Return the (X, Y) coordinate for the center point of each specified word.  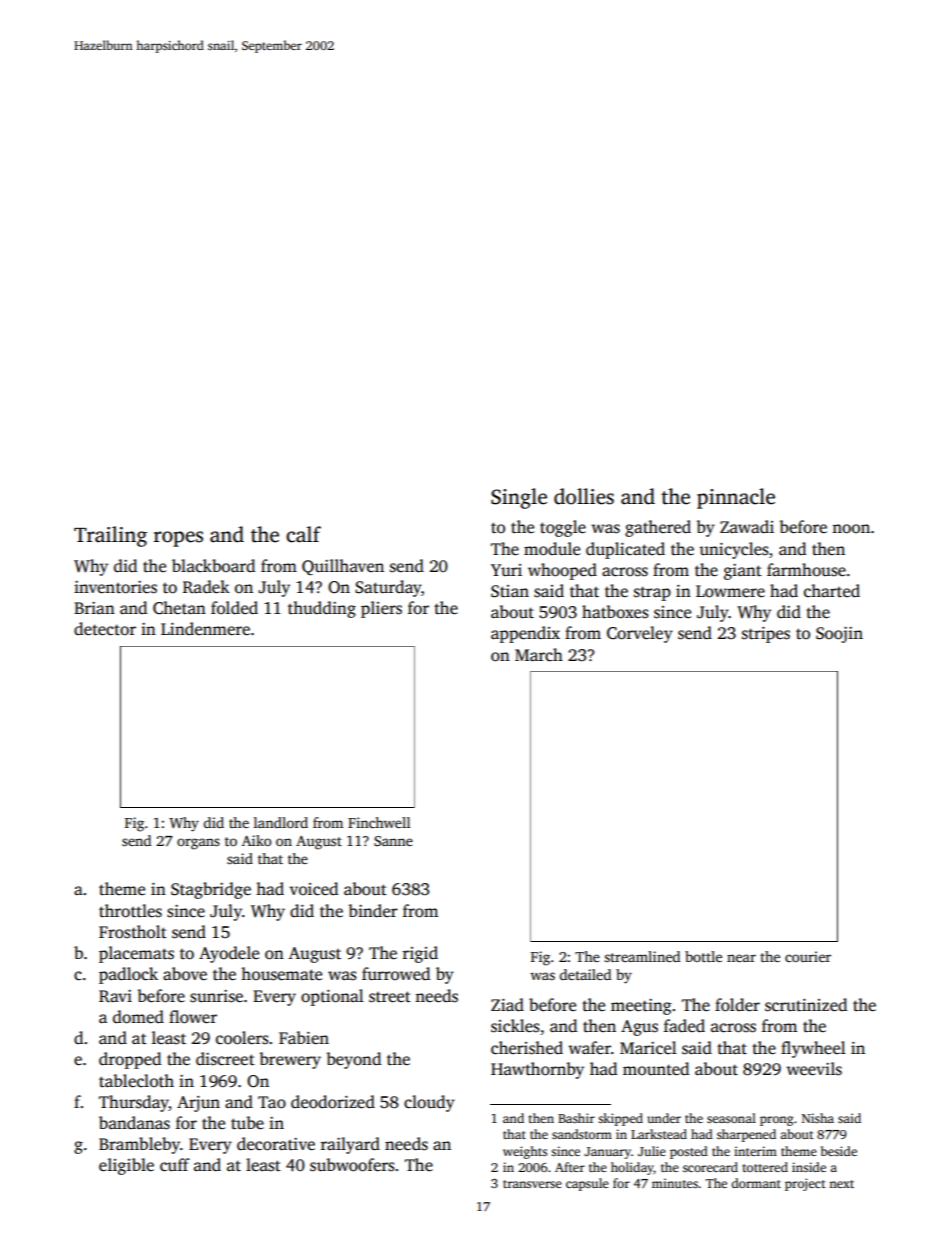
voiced (313, 889)
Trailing (110, 536)
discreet (225, 1059)
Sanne (393, 841)
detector (105, 629)
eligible (126, 1166)
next (841, 1184)
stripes (766, 635)
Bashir (576, 1118)
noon (851, 529)
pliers (381, 609)
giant (743, 572)
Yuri (506, 570)
